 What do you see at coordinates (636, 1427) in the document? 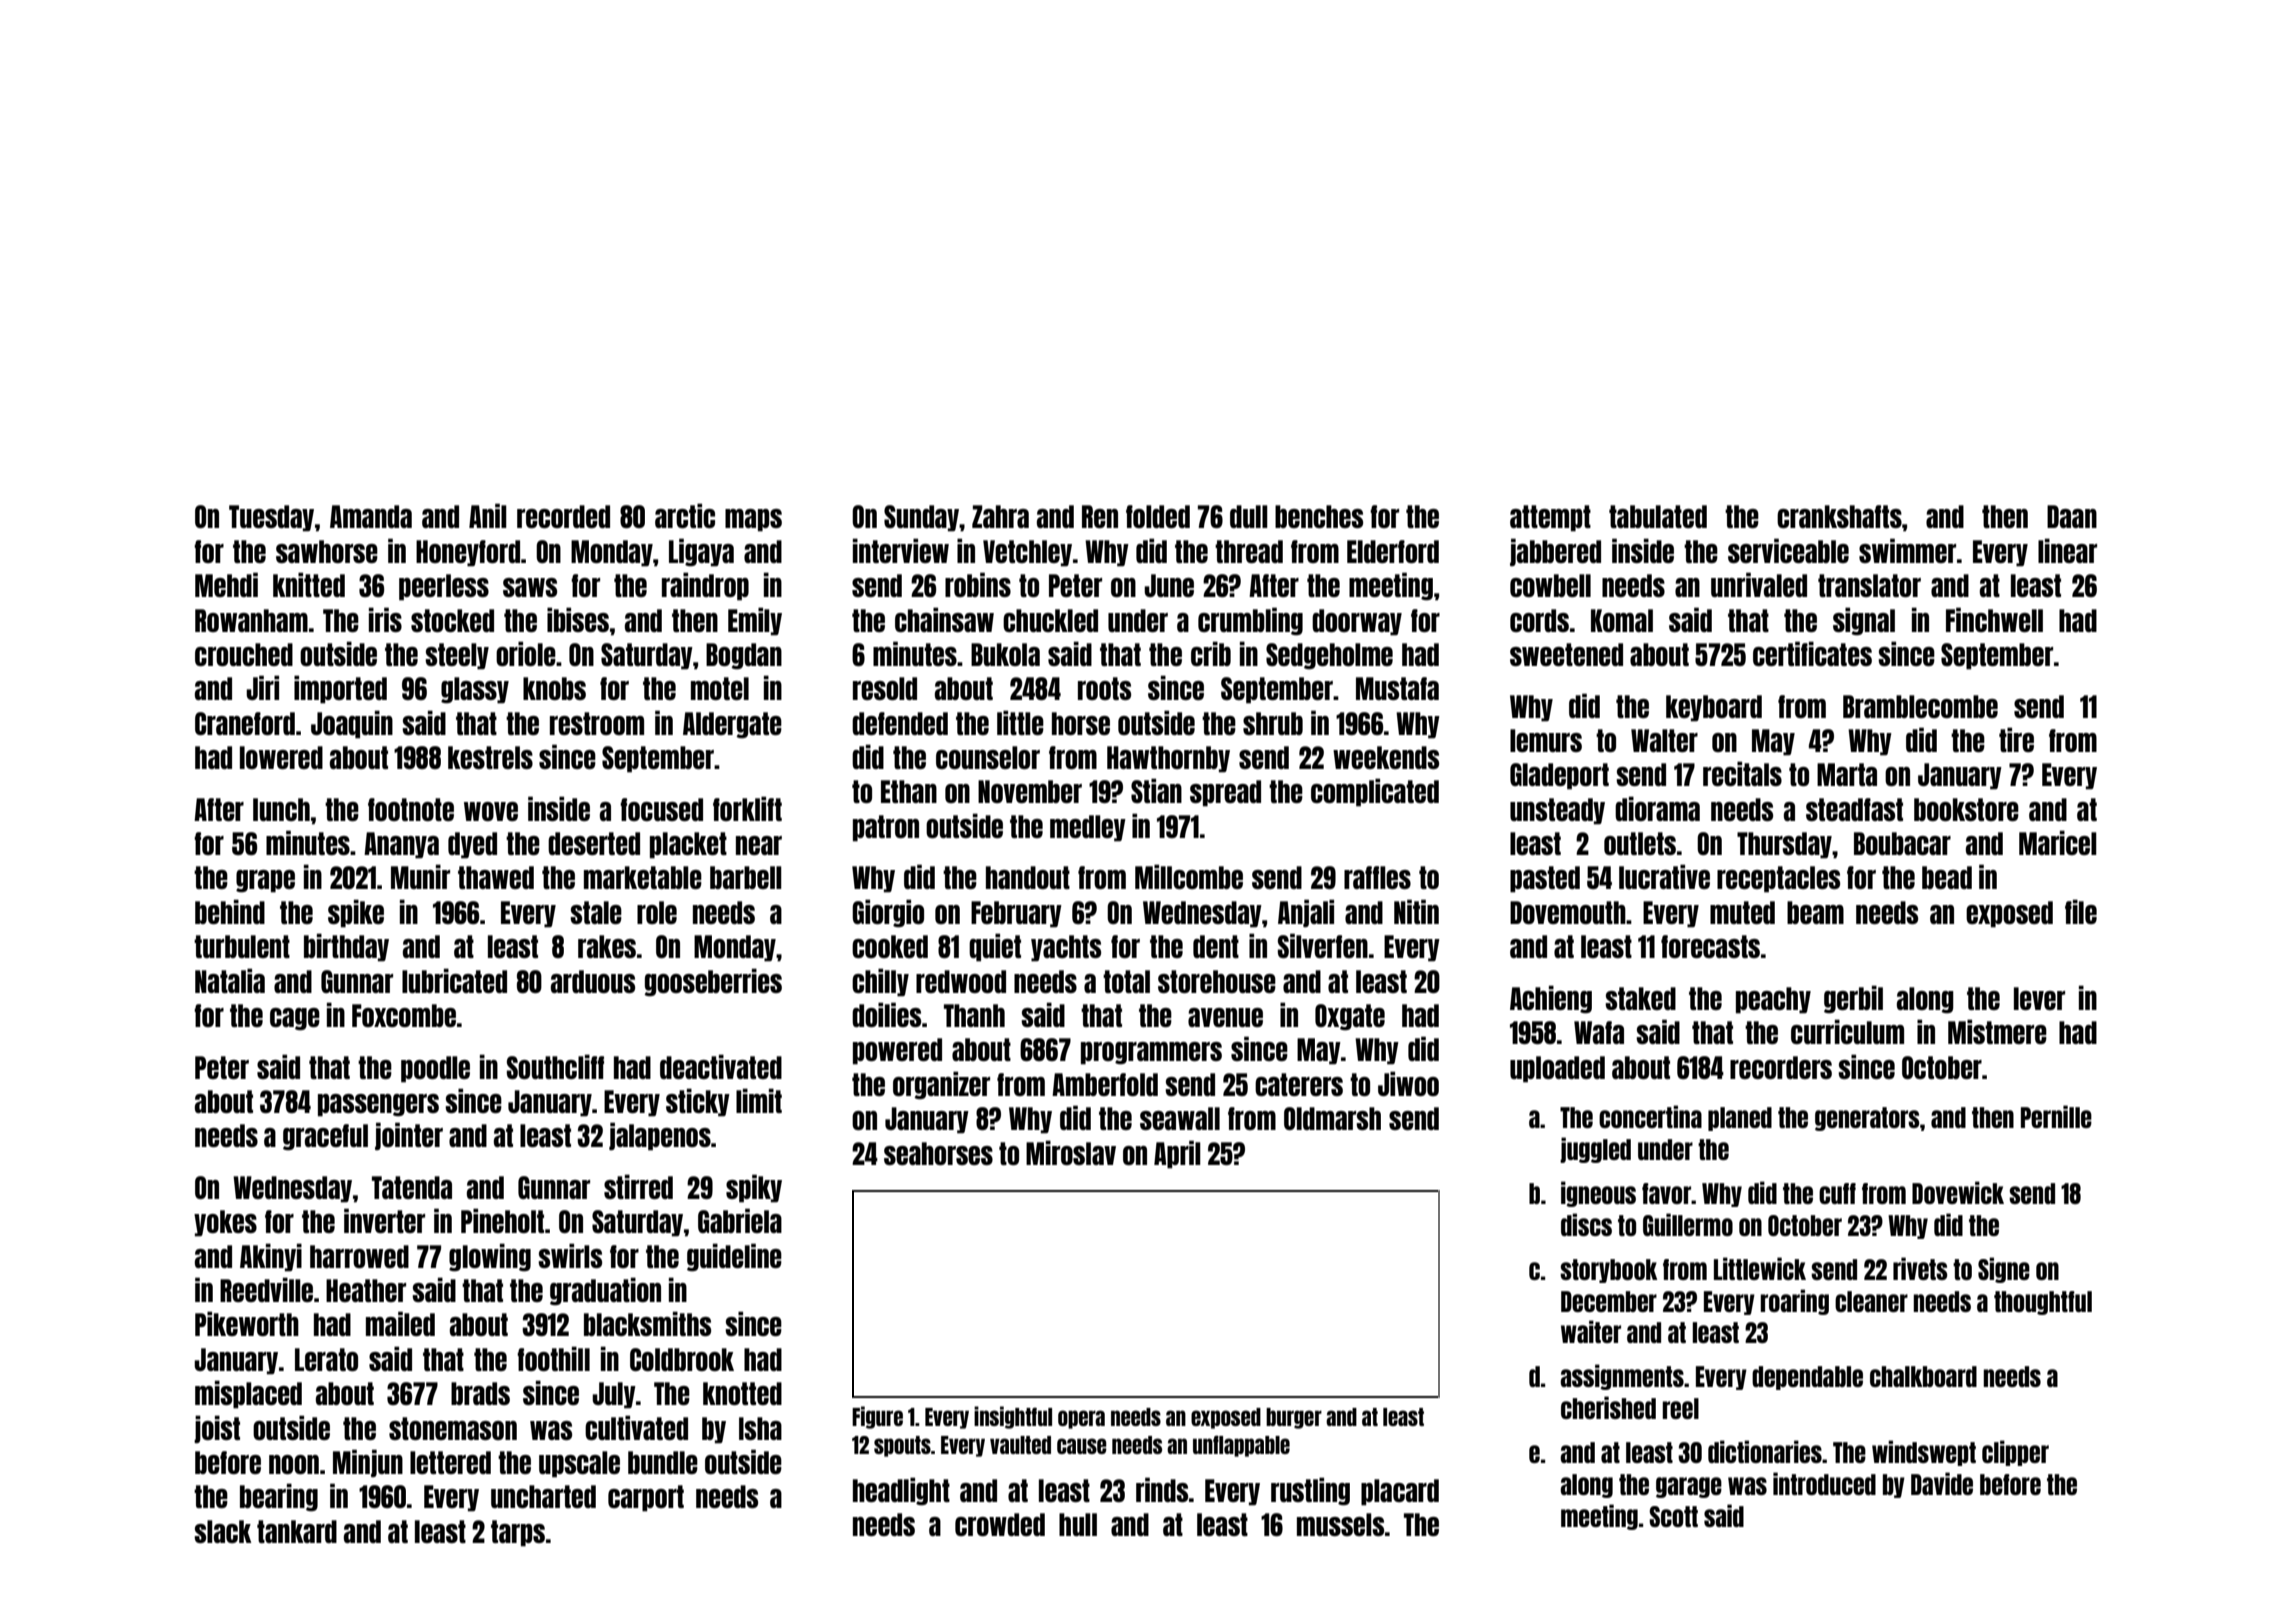
I see `cultivated` at bounding box center [636, 1427].
